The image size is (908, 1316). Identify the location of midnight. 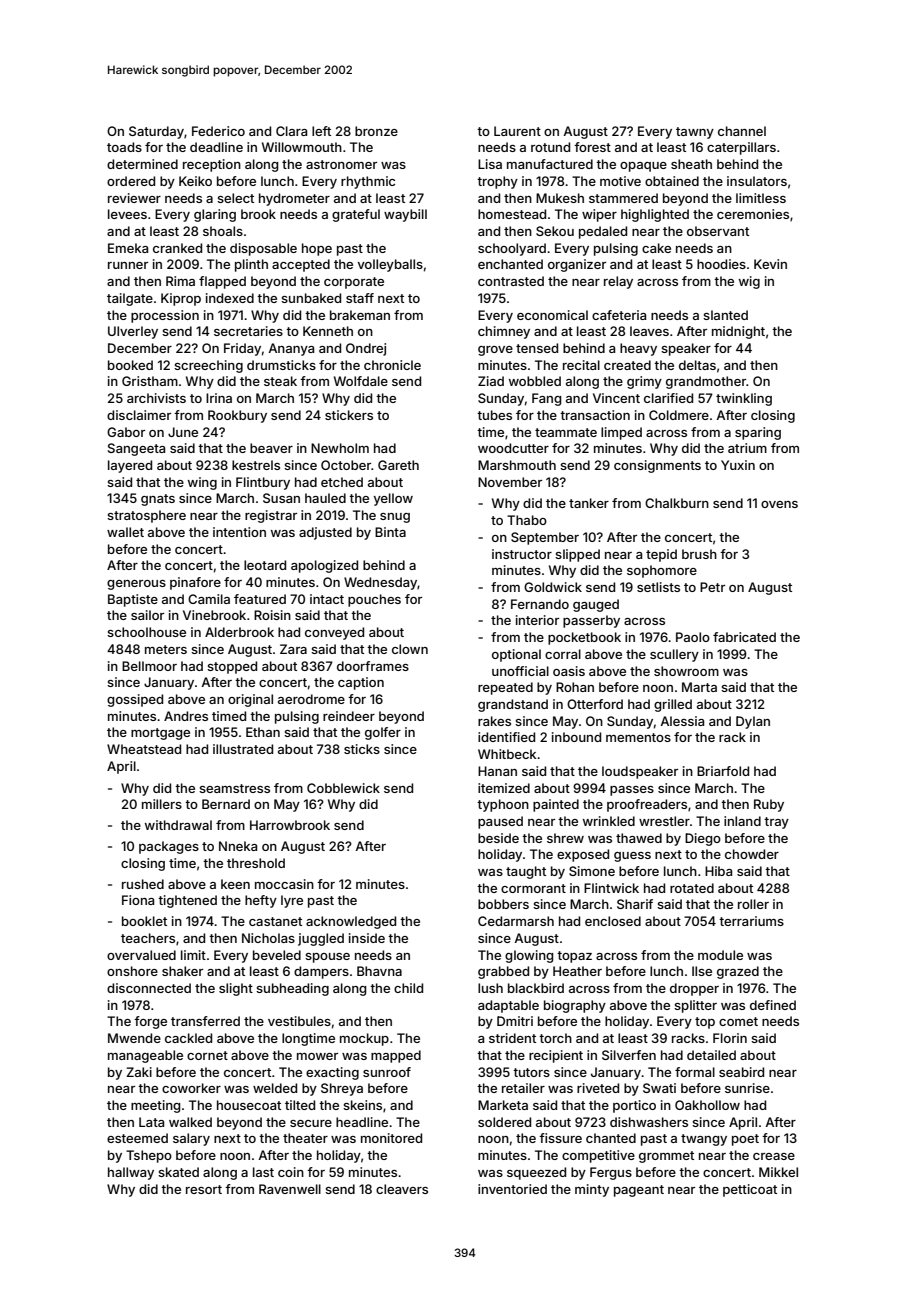
(738, 332).
